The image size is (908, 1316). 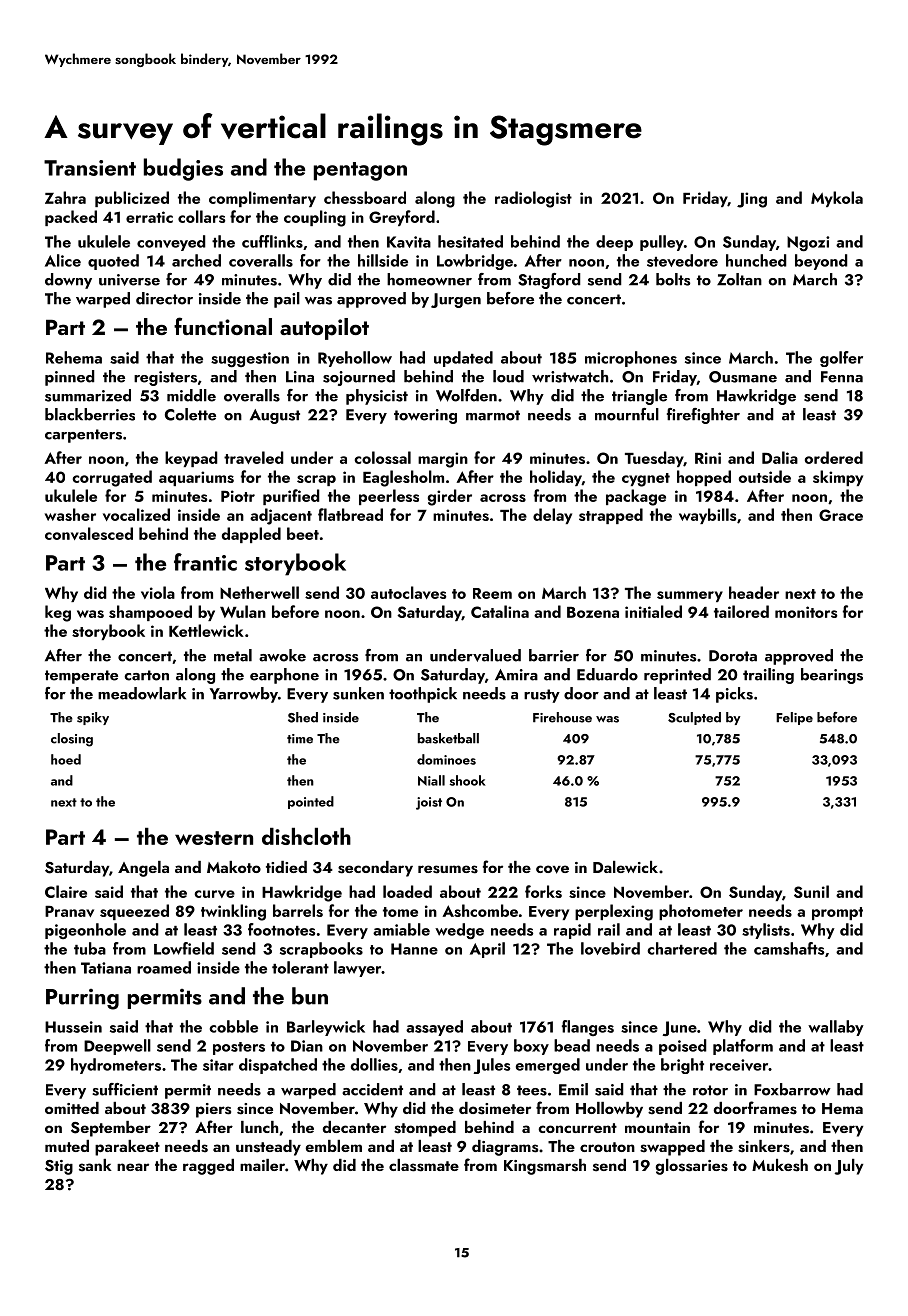 What do you see at coordinates (841, 515) in the document?
I see `Grace` at bounding box center [841, 515].
